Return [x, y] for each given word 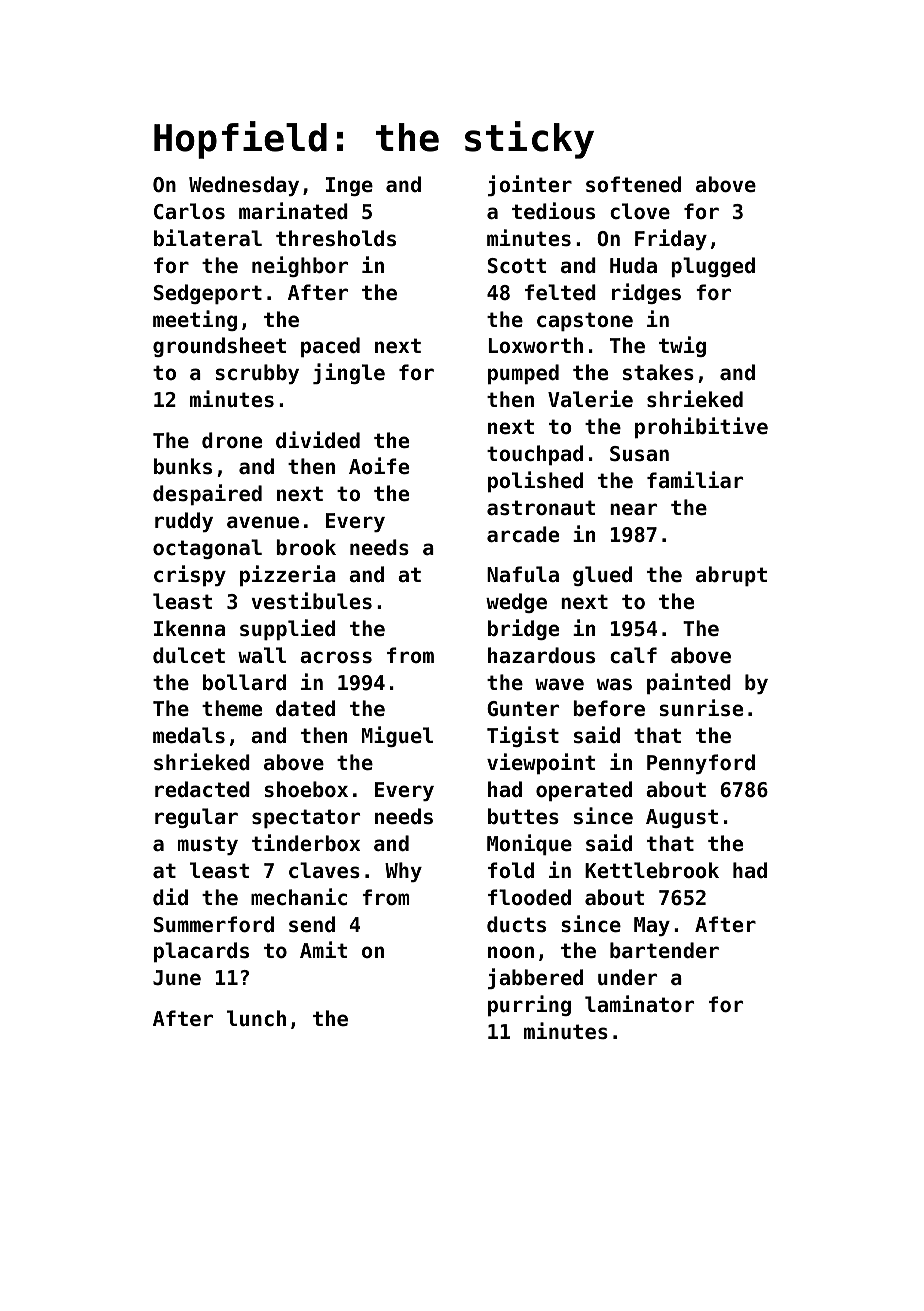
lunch [256, 1018]
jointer [530, 185]
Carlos [189, 211]
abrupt [731, 576]
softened [633, 184]
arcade [523, 534]
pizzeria [288, 575]
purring [529, 1005]
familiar [695, 480]
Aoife [379, 466]
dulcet [189, 655]
